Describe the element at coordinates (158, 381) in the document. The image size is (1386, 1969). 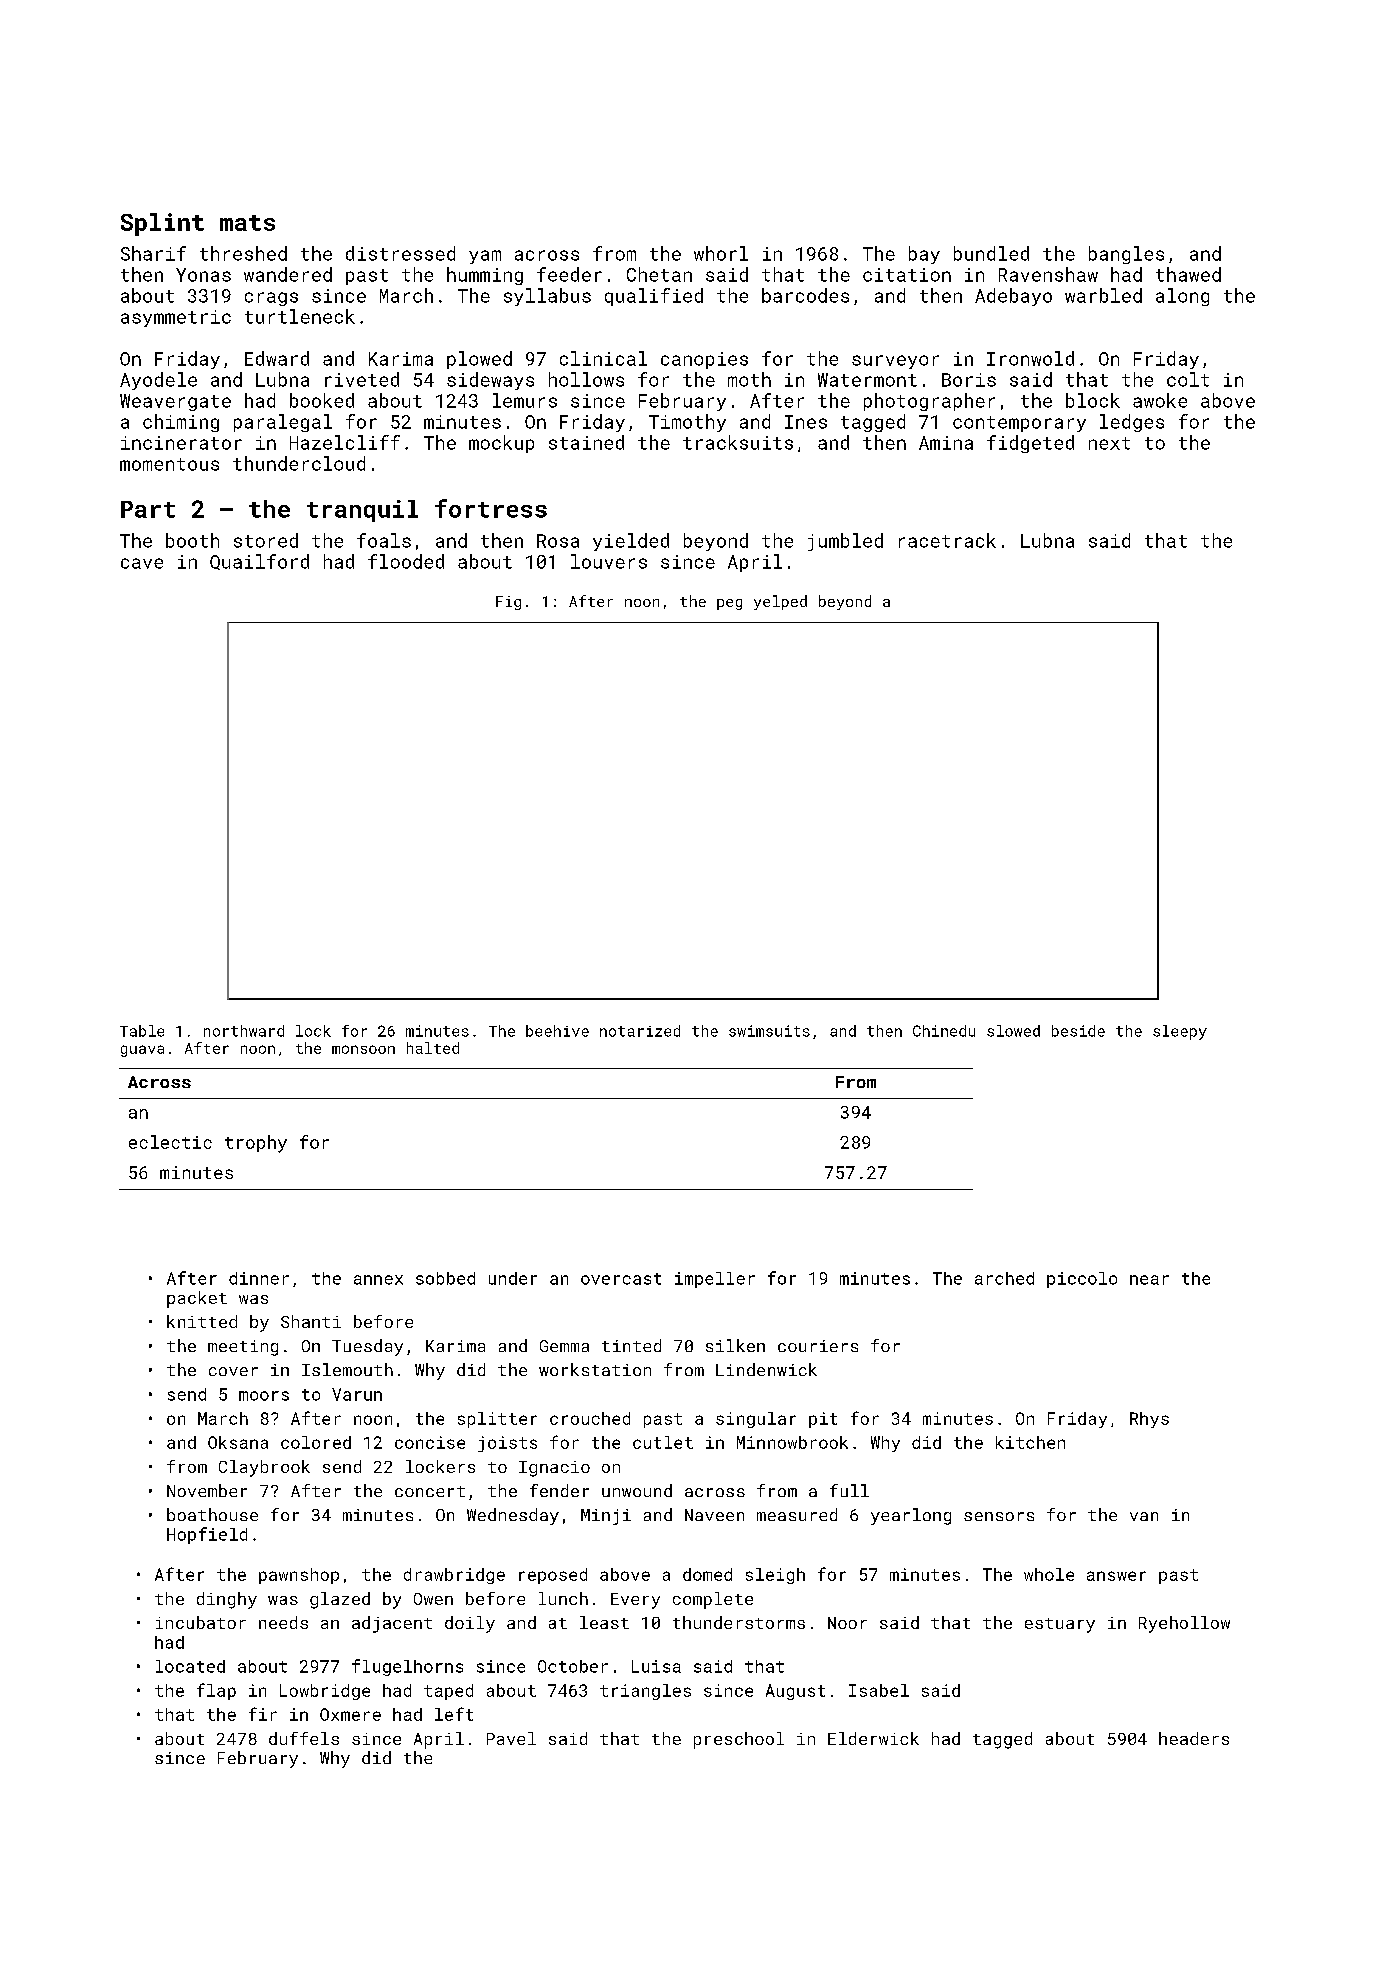
I see `Ayodele` at that location.
